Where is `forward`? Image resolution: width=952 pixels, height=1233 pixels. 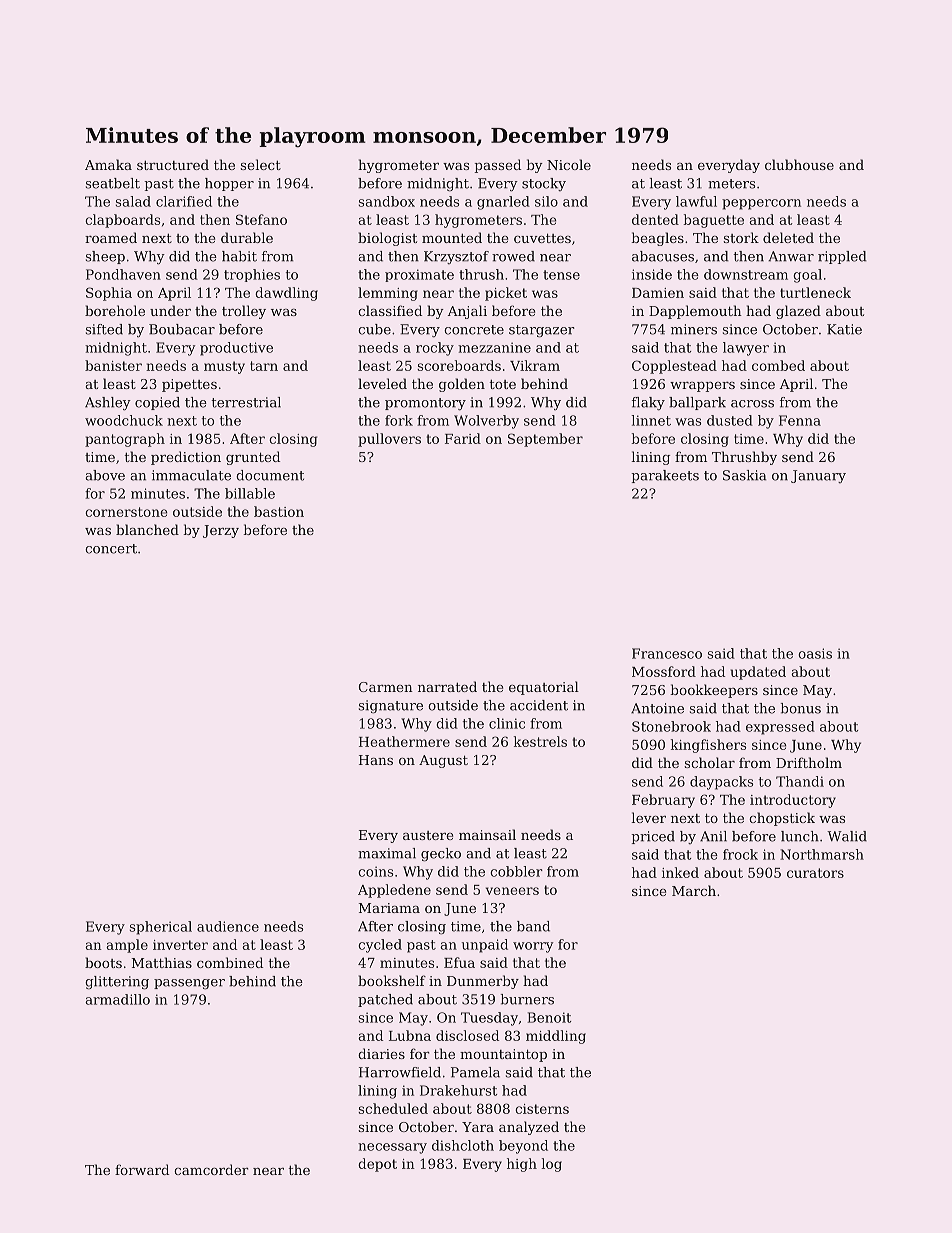
forward is located at coordinates (142, 1169).
